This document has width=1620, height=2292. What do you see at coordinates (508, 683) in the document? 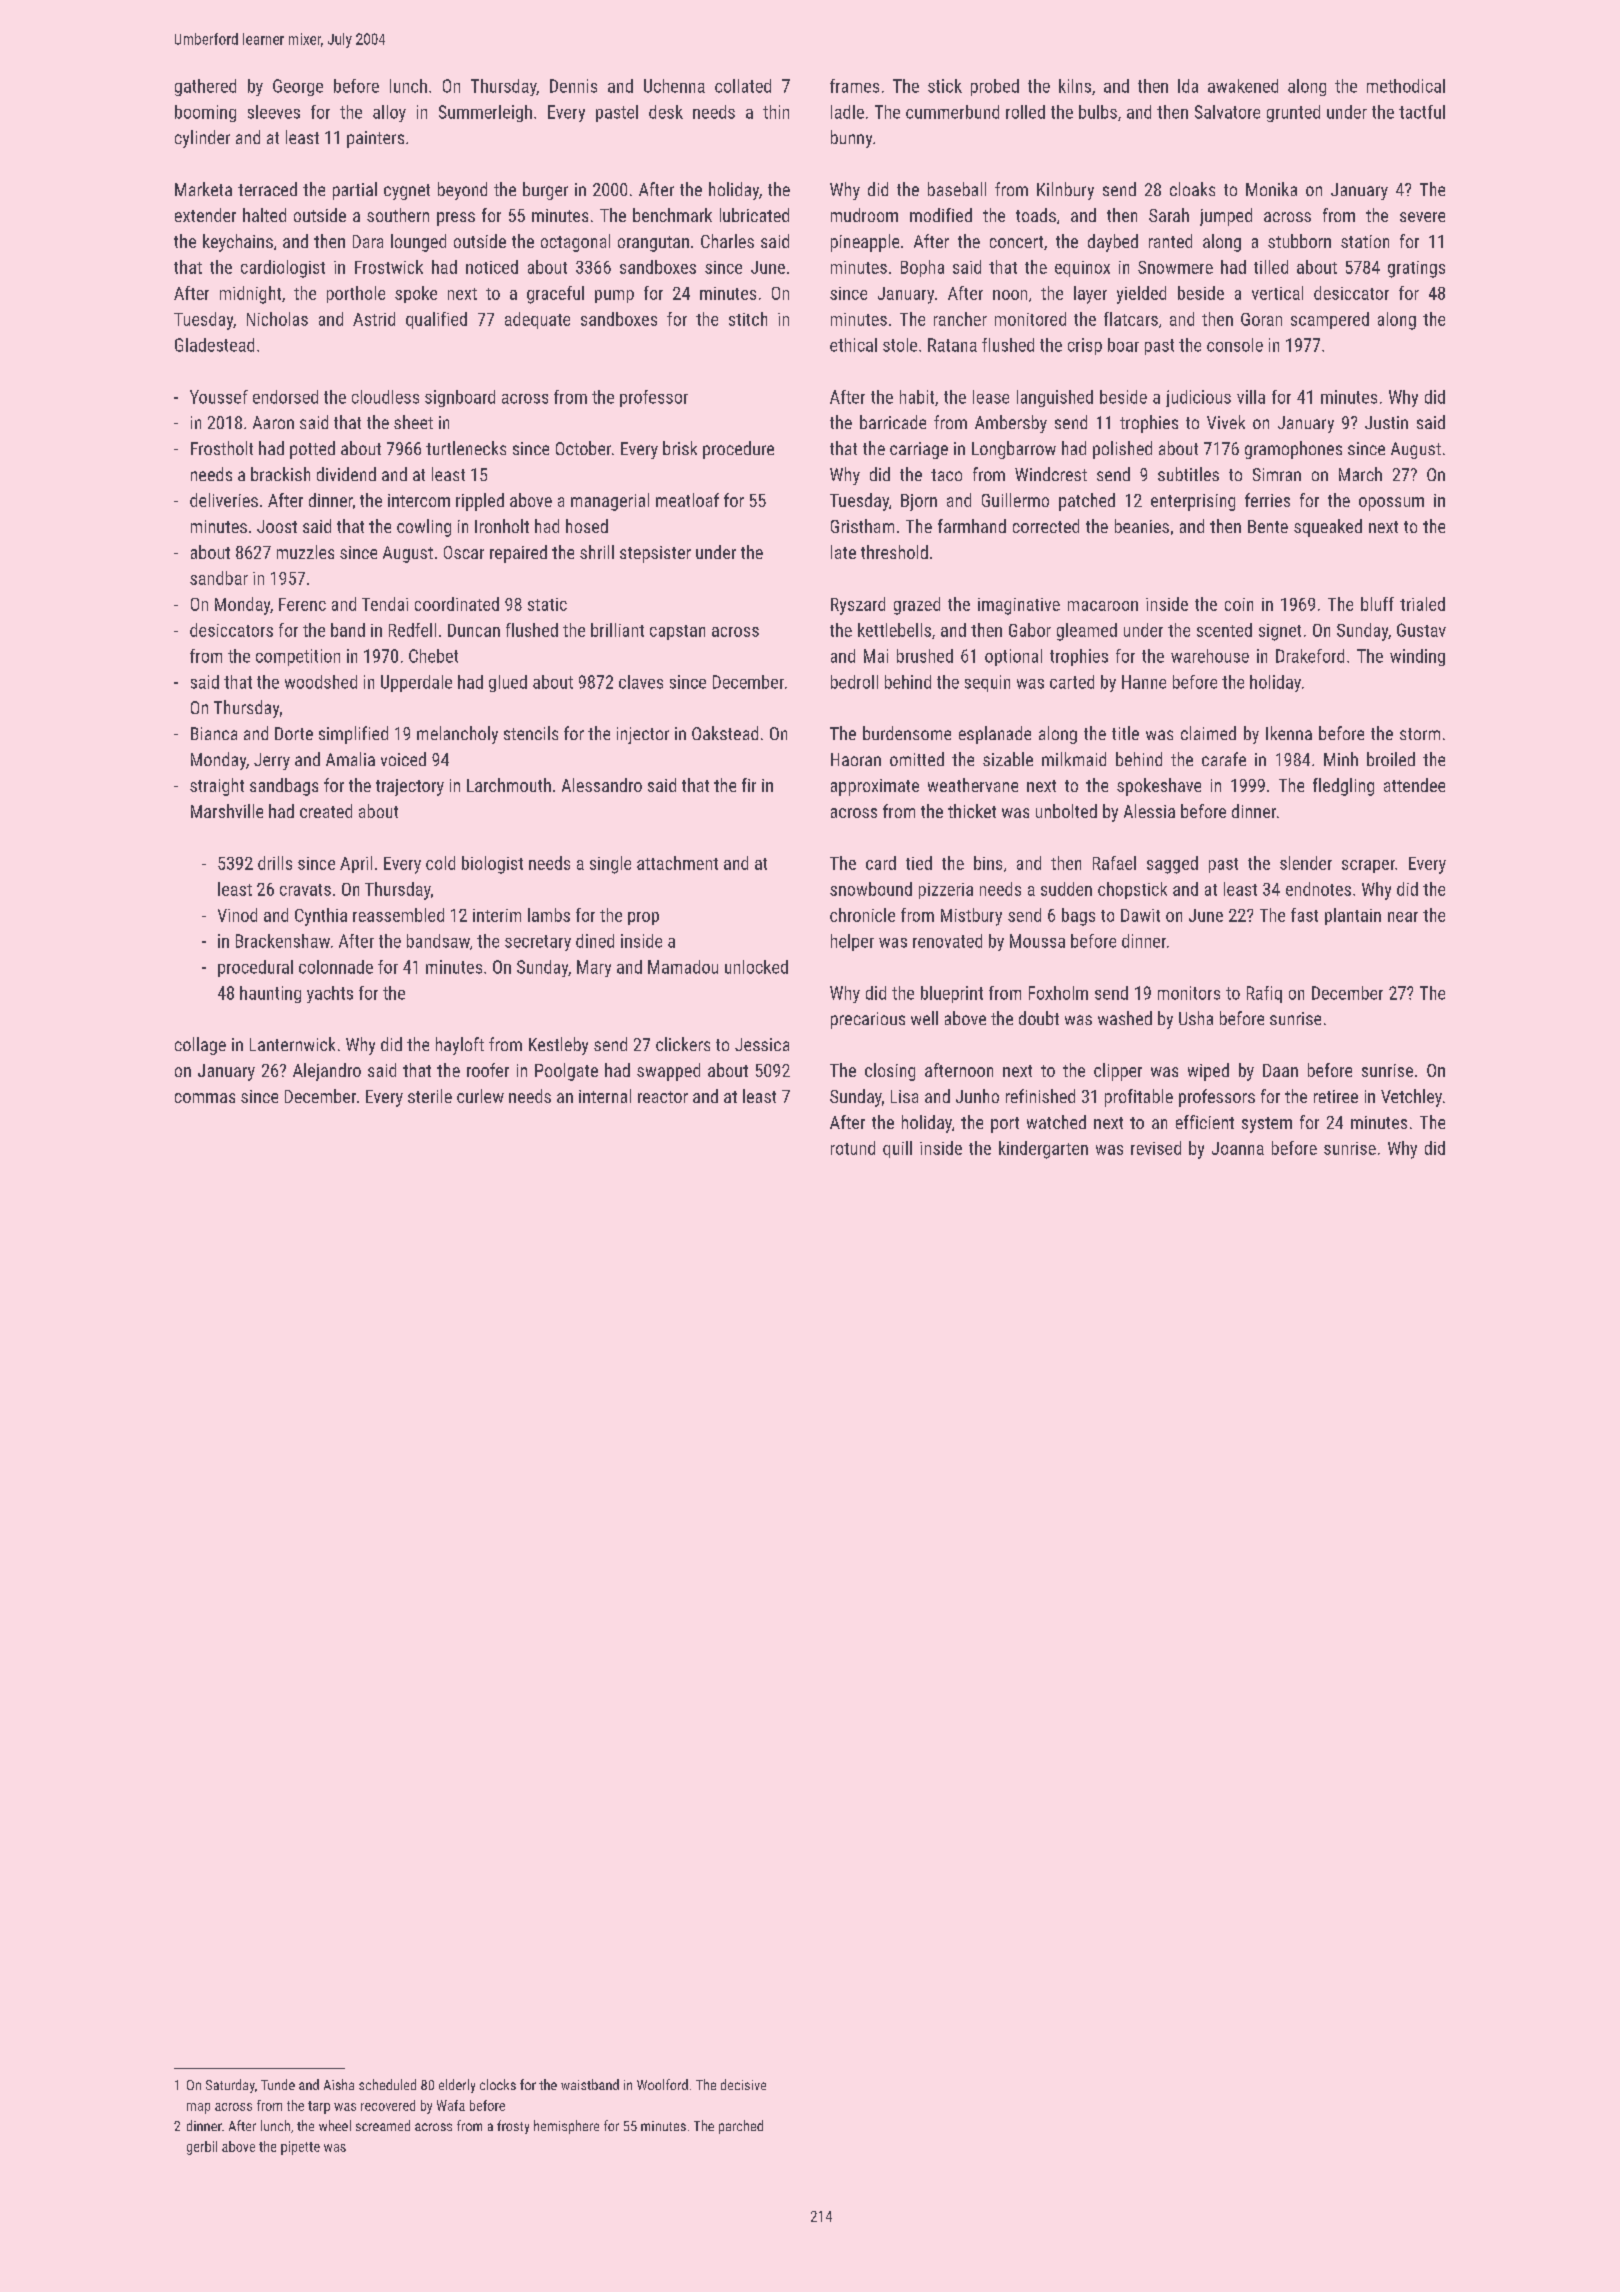
I see `glued` at bounding box center [508, 683].
